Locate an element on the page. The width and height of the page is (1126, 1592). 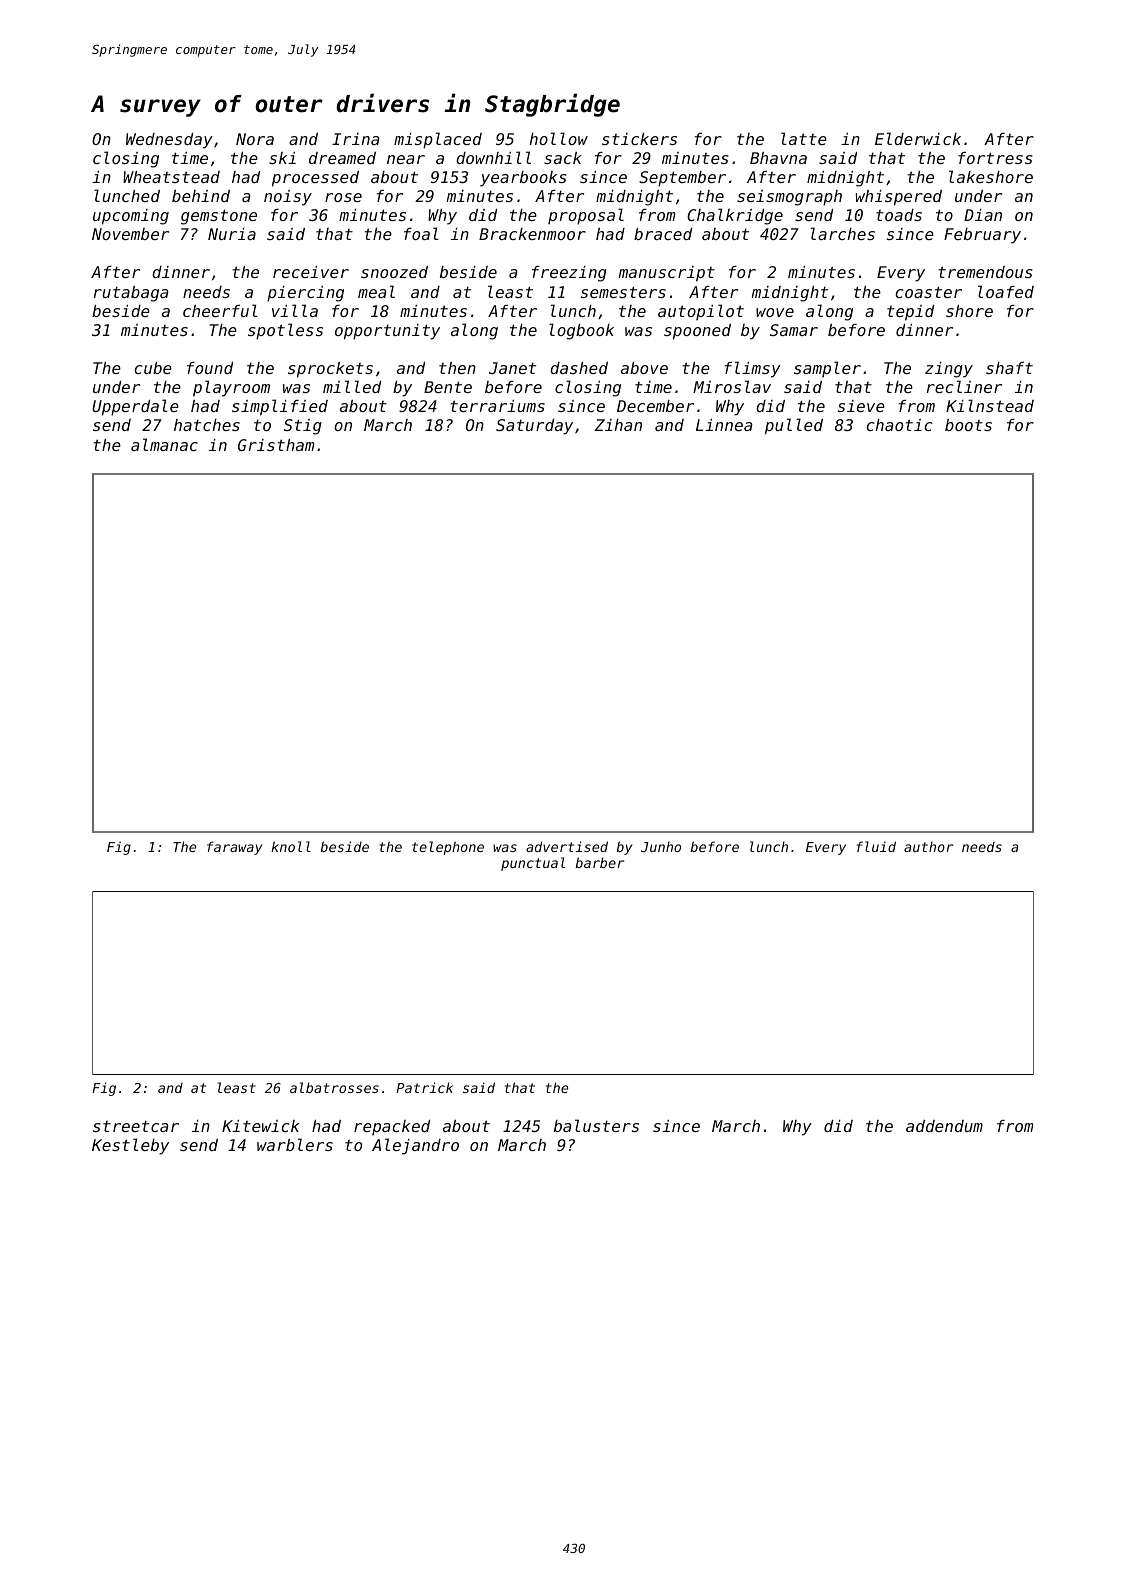
fortress is located at coordinates (995, 158).
